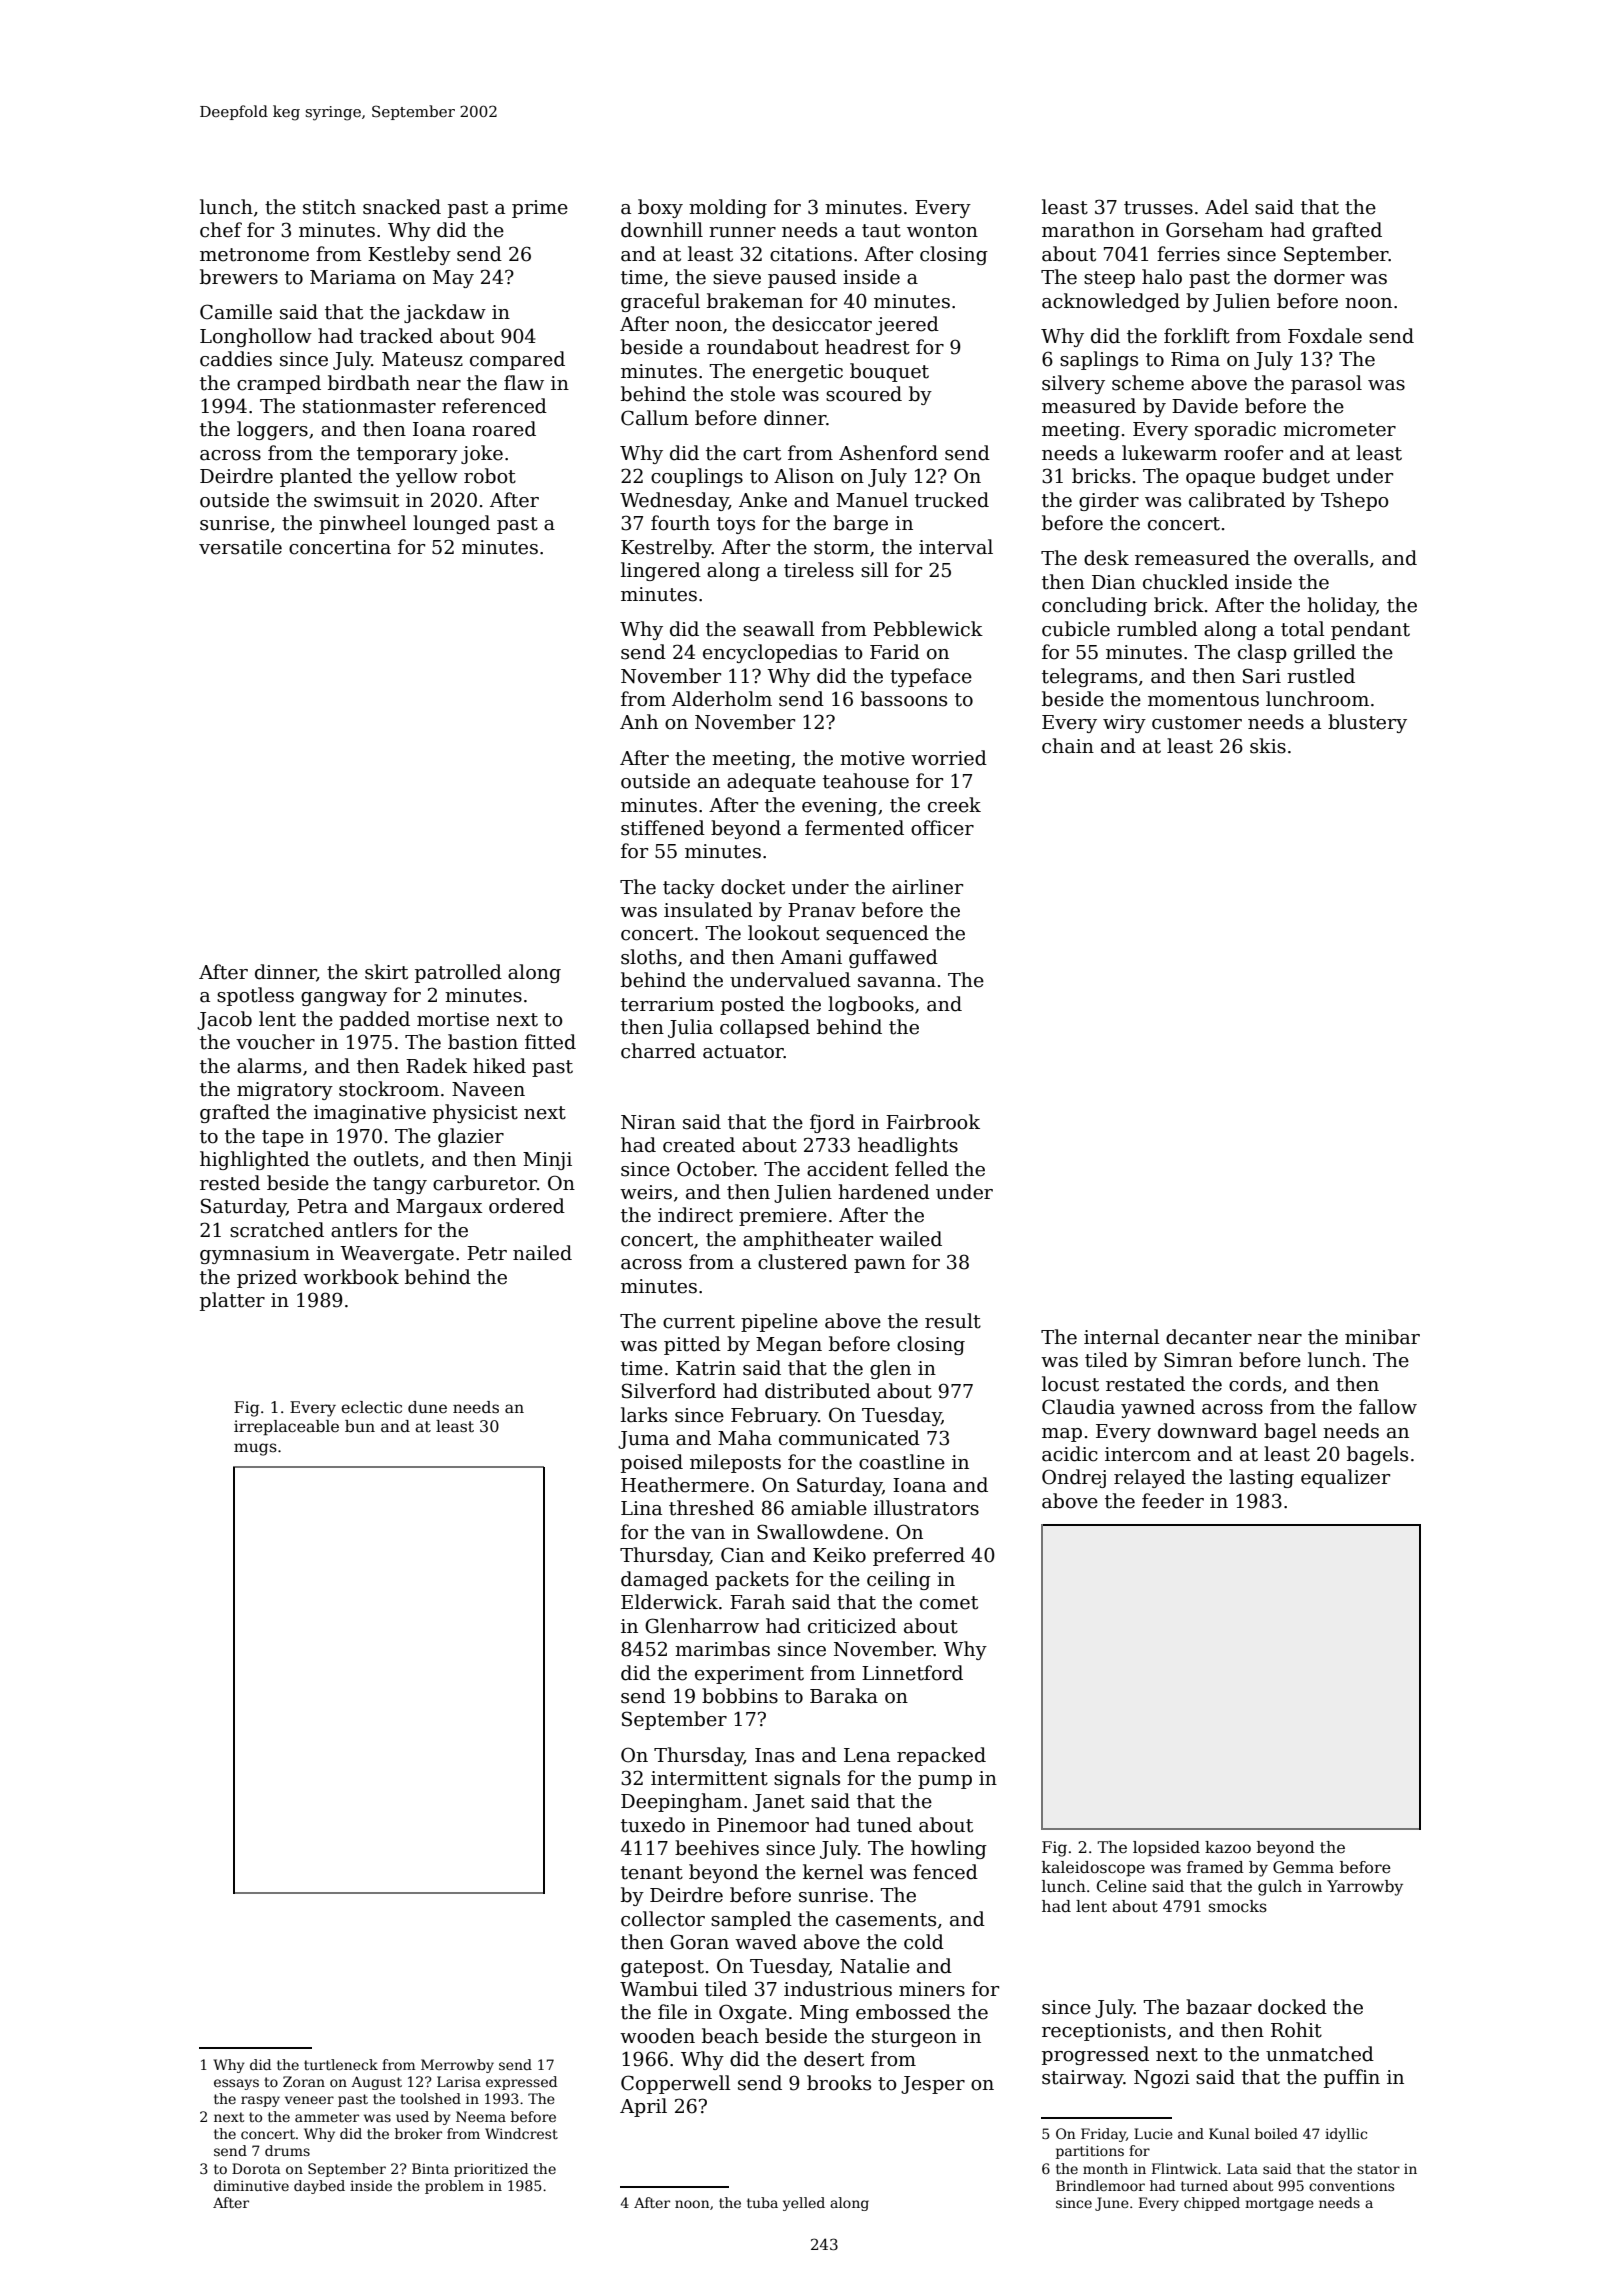 This screenshot has width=1620, height=2292. Describe the element at coordinates (954, 805) in the screenshot. I see `creek` at that location.
